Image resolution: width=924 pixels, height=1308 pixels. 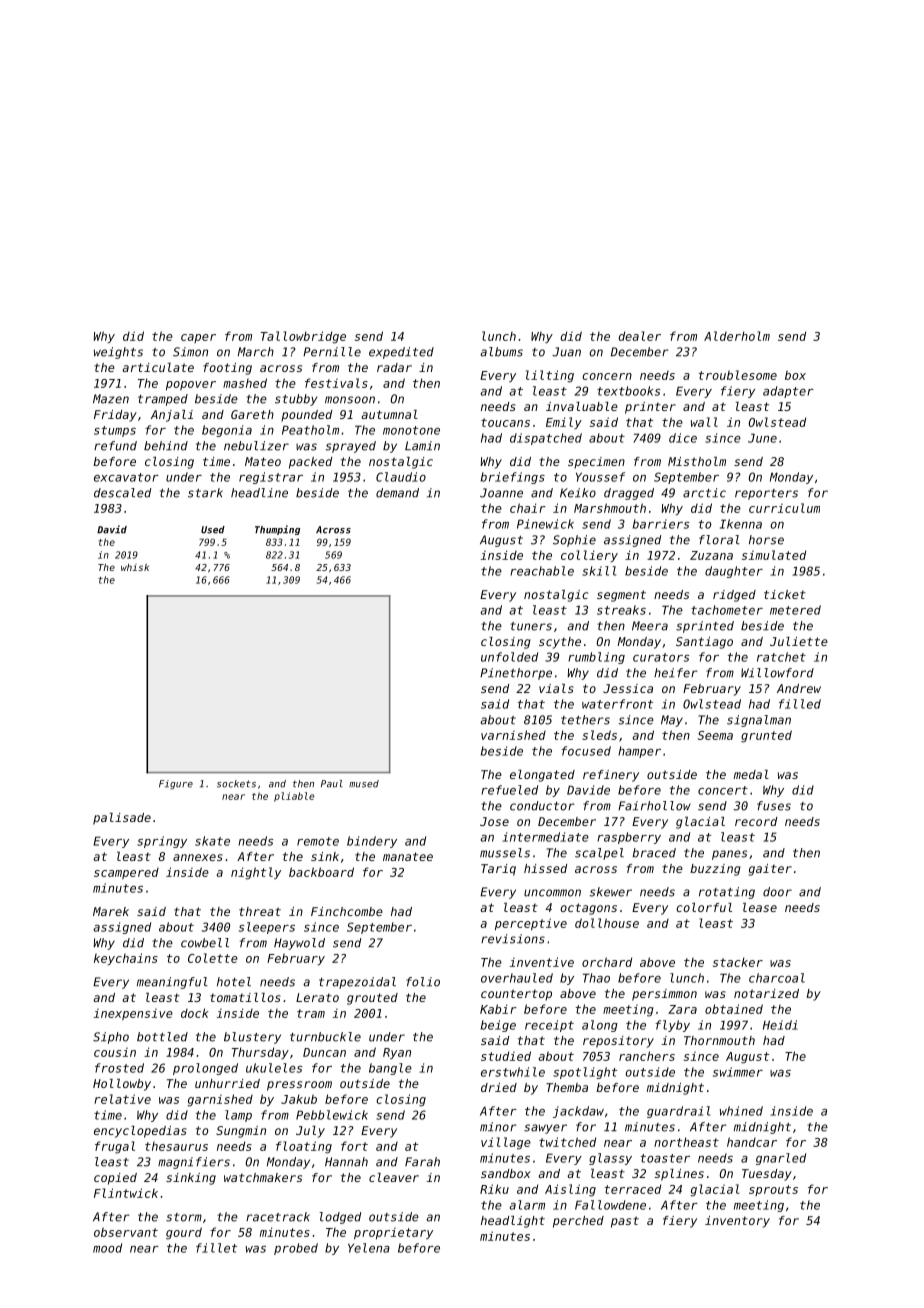 What do you see at coordinates (205, 1069) in the image?
I see `prolonged` at bounding box center [205, 1069].
